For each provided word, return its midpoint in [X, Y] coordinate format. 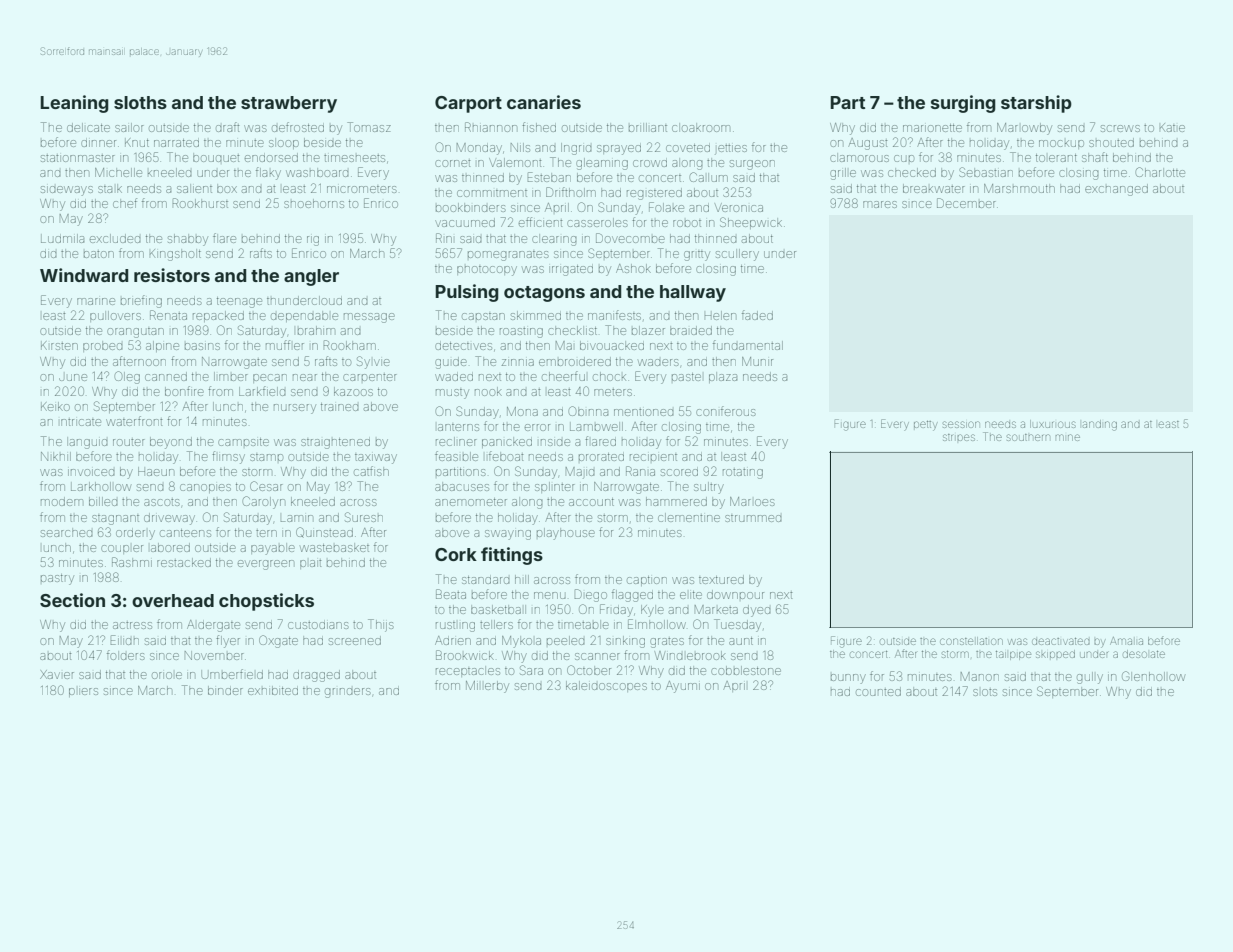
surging [963, 104]
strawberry [289, 104]
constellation [971, 641]
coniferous [726, 411]
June [73, 377]
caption [647, 581]
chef [125, 203]
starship [1036, 104]
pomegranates [508, 256]
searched [66, 532]
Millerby [487, 687]
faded [757, 315]
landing [1100, 425]
